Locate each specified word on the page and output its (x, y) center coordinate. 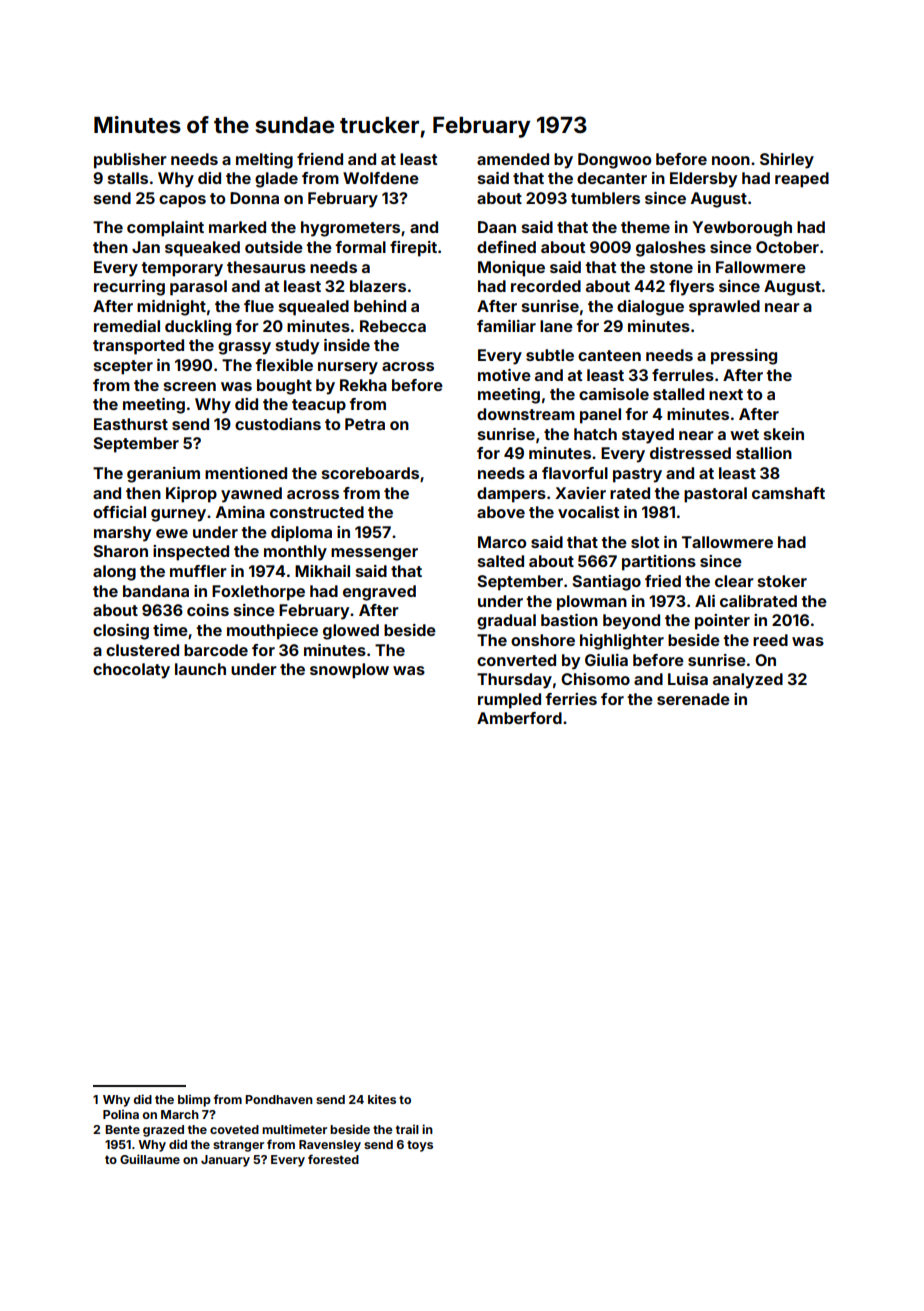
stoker (782, 581)
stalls (128, 178)
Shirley (787, 161)
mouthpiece (272, 632)
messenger (374, 554)
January (225, 1161)
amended (513, 159)
